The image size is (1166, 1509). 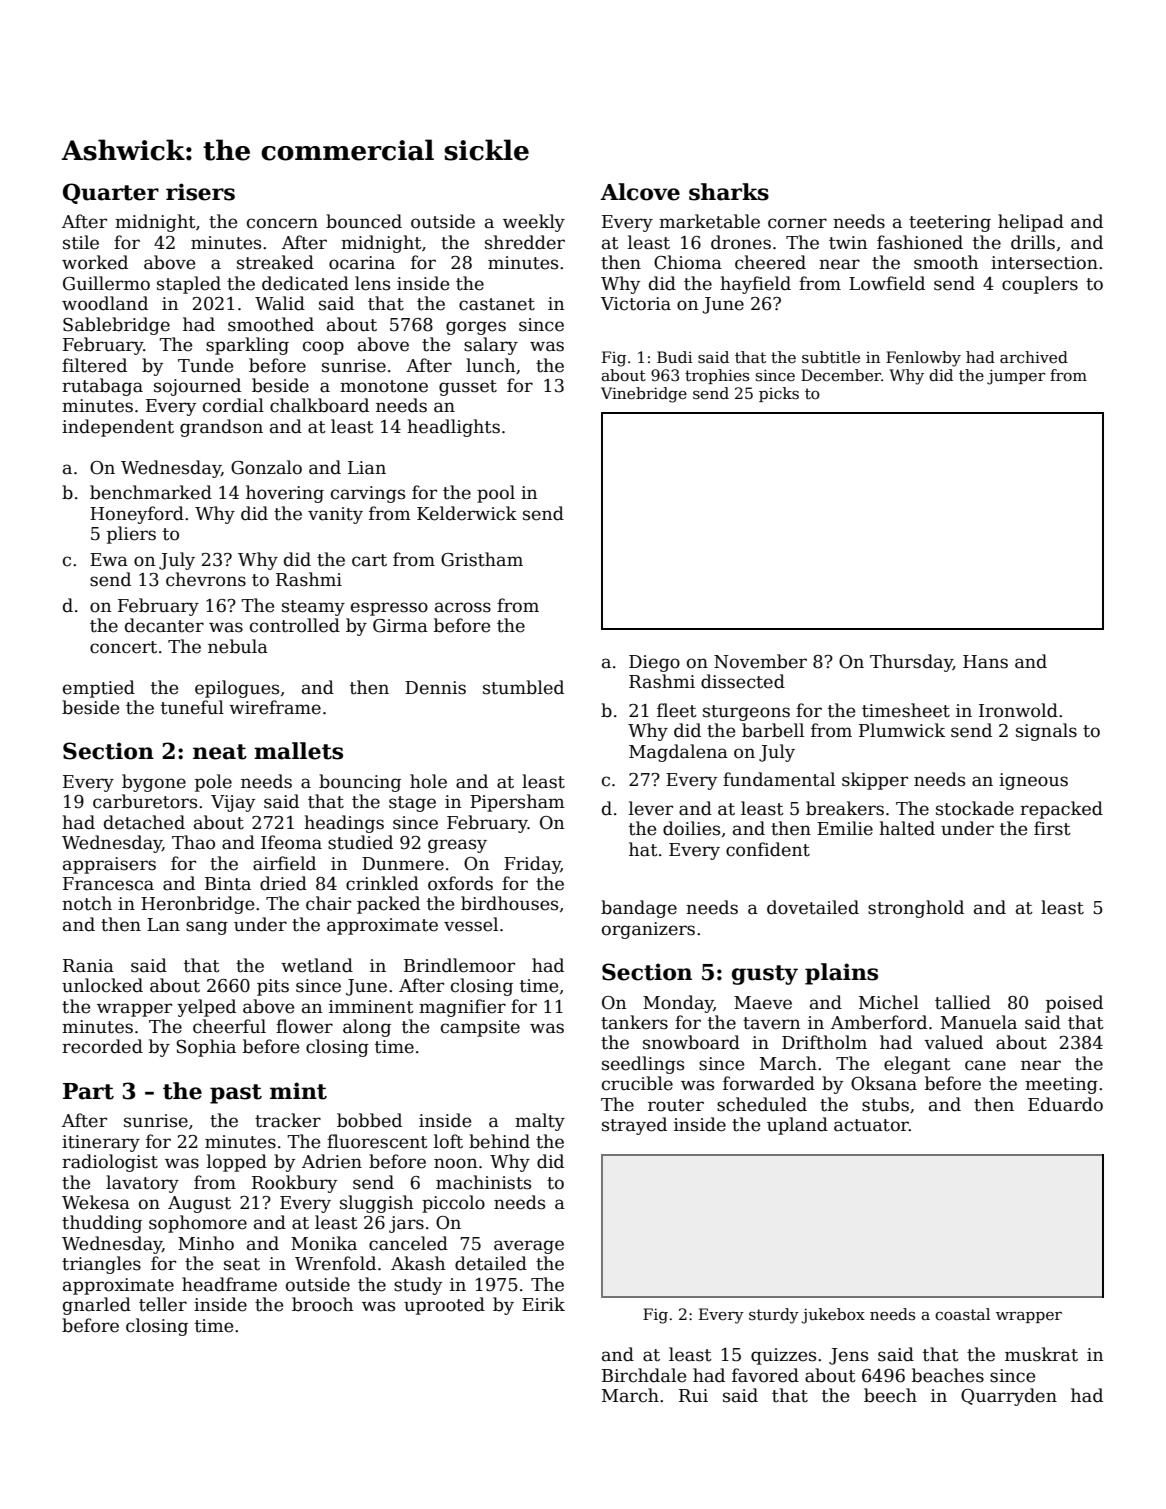 What do you see at coordinates (1034, 357) in the screenshot?
I see `archived` at bounding box center [1034, 357].
